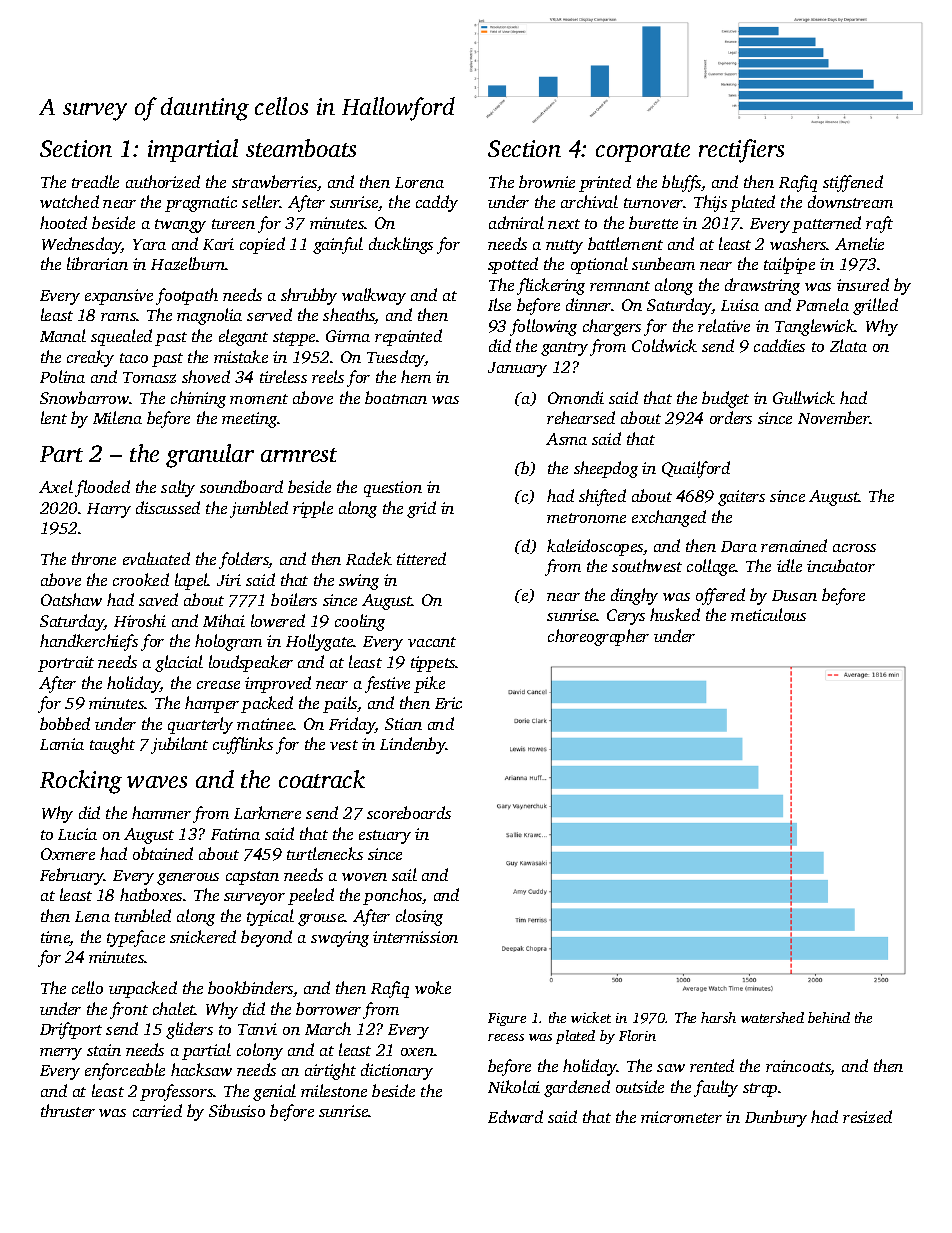  Describe the element at coordinates (798, 243) in the screenshot. I see `washers` at that location.
